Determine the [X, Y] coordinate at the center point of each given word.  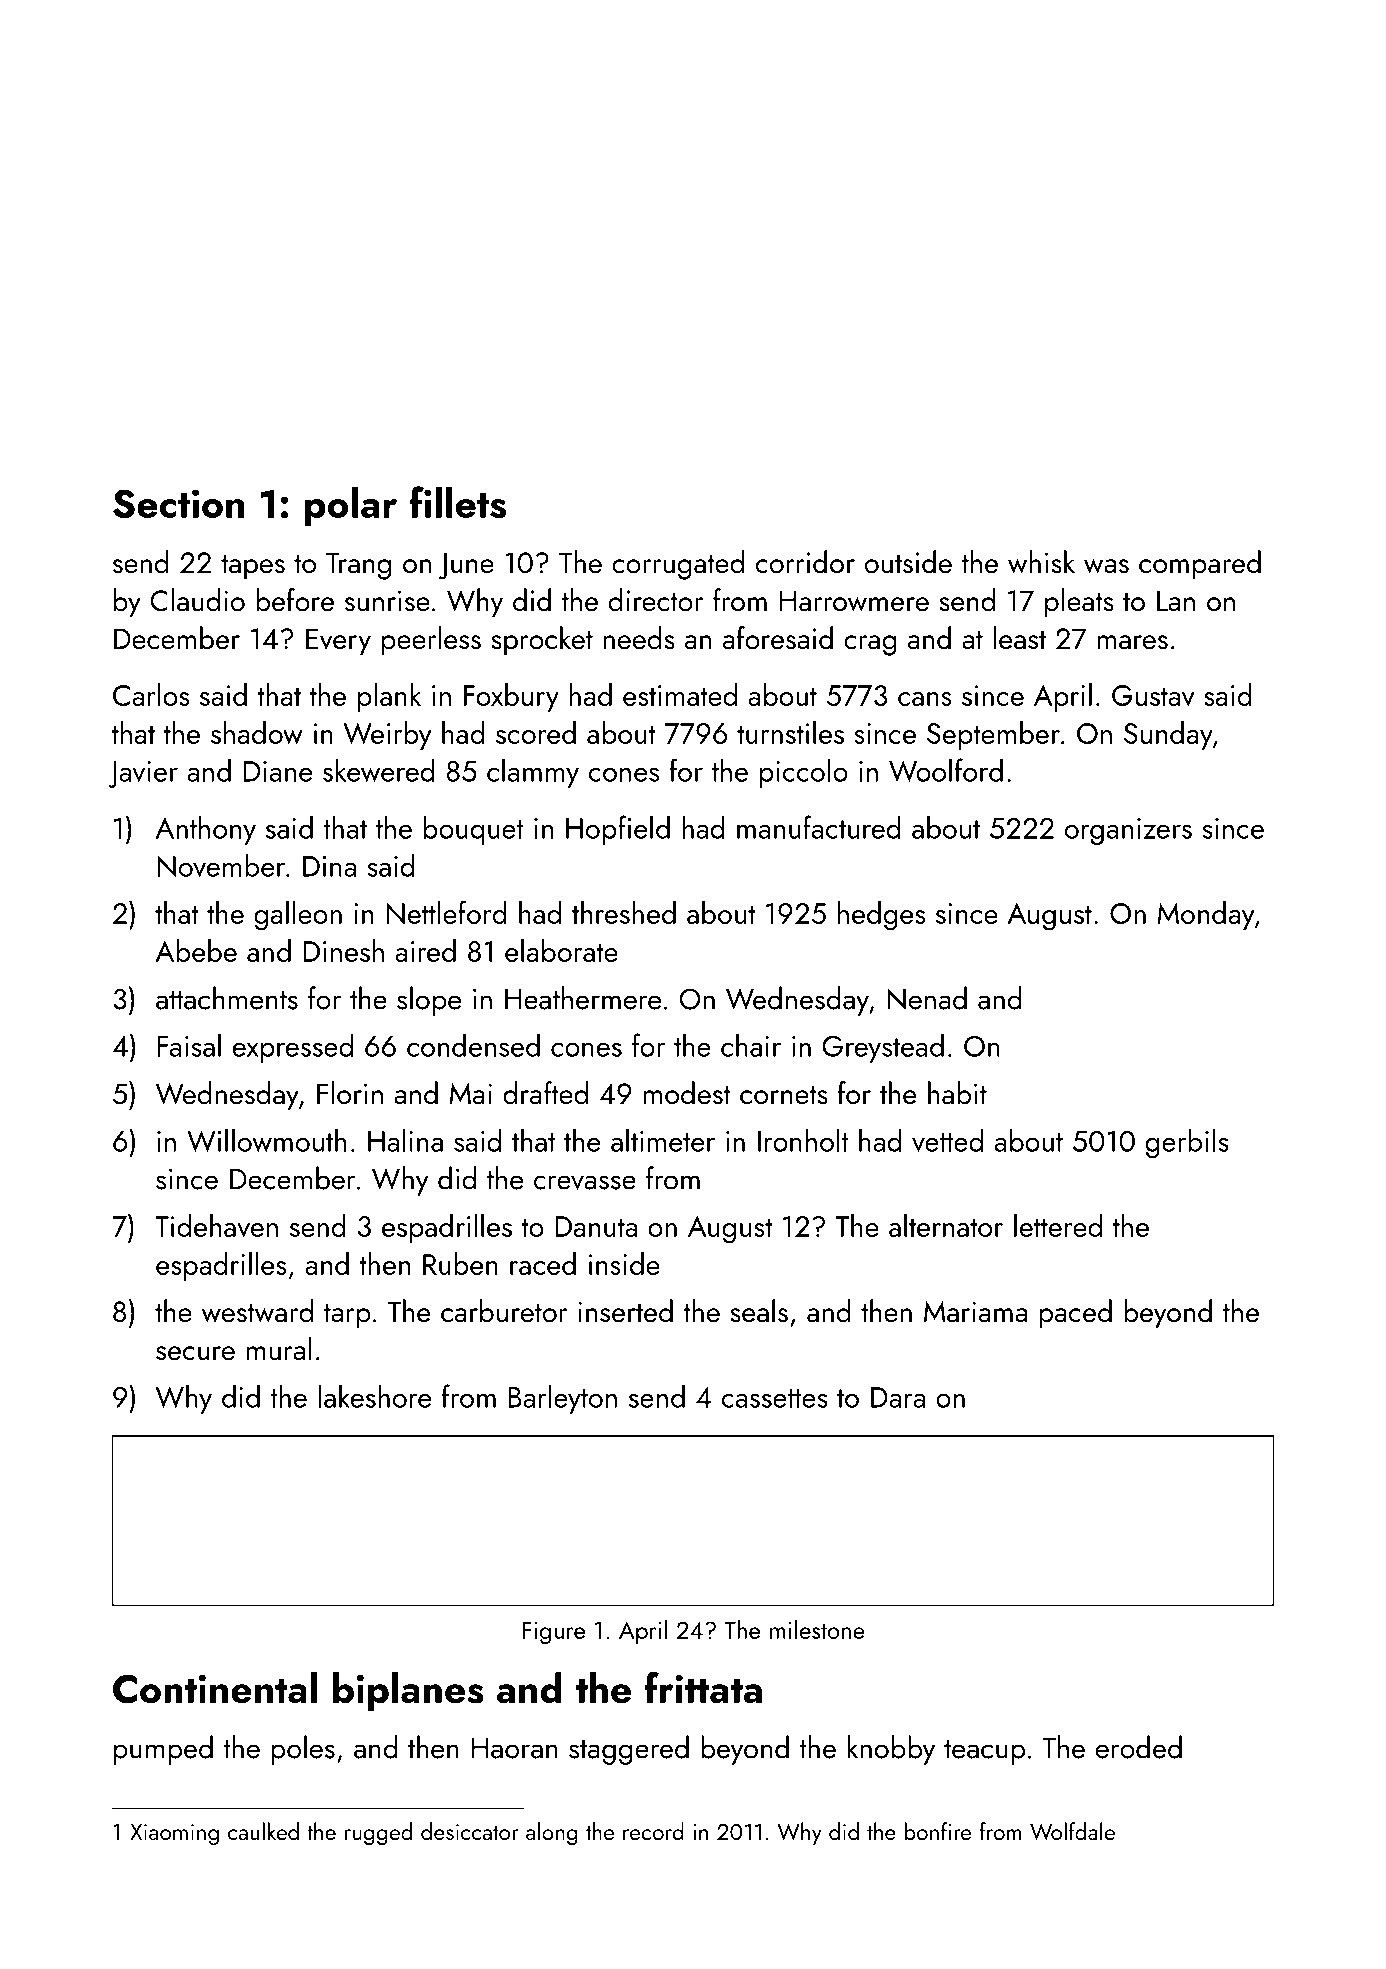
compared [1200, 565]
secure [195, 1353]
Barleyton [563, 1399]
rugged [378, 1833]
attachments [227, 998]
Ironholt [803, 1140]
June [466, 566]
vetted [947, 1140]
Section [178, 504]
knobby [891, 1750]
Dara [898, 1397]
